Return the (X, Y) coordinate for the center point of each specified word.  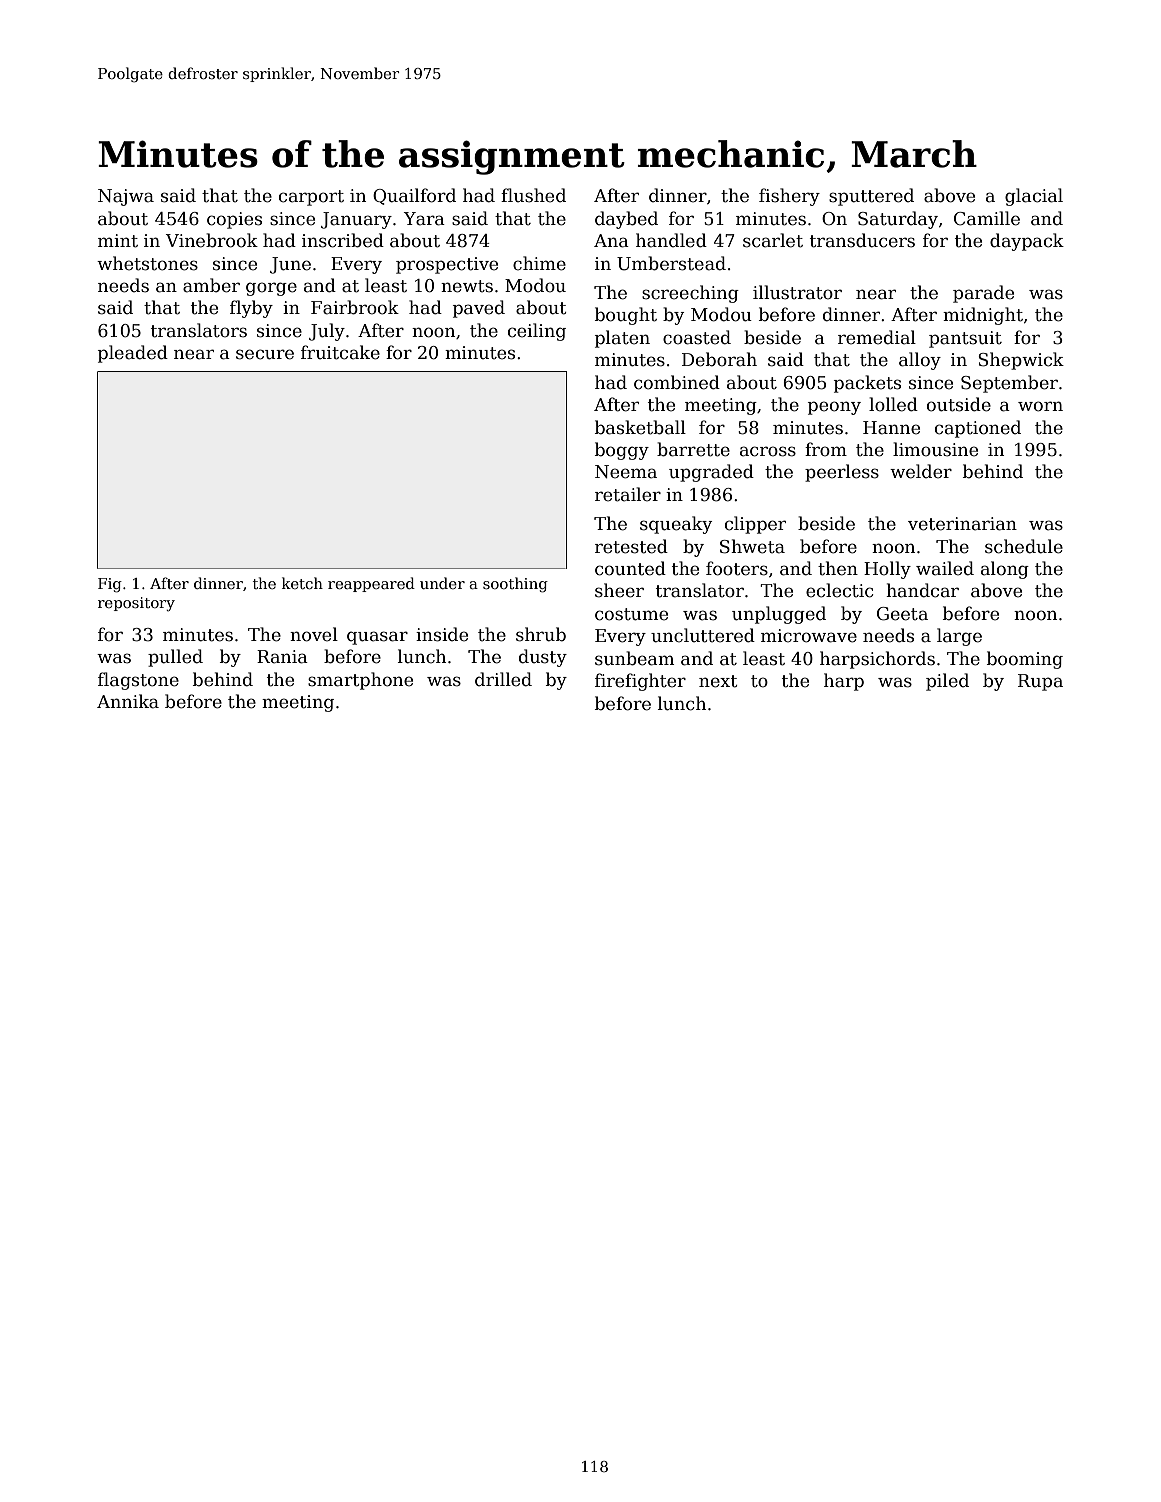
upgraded (711, 473)
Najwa (126, 197)
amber (211, 285)
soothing (515, 585)
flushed (533, 195)
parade (983, 294)
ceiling (537, 332)
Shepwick (1021, 361)
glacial (1034, 197)
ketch (302, 583)
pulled (175, 658)
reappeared (371, 584)
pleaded (133, 354)
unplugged (779, 615)
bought (626, 316)
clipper (755, 525)
